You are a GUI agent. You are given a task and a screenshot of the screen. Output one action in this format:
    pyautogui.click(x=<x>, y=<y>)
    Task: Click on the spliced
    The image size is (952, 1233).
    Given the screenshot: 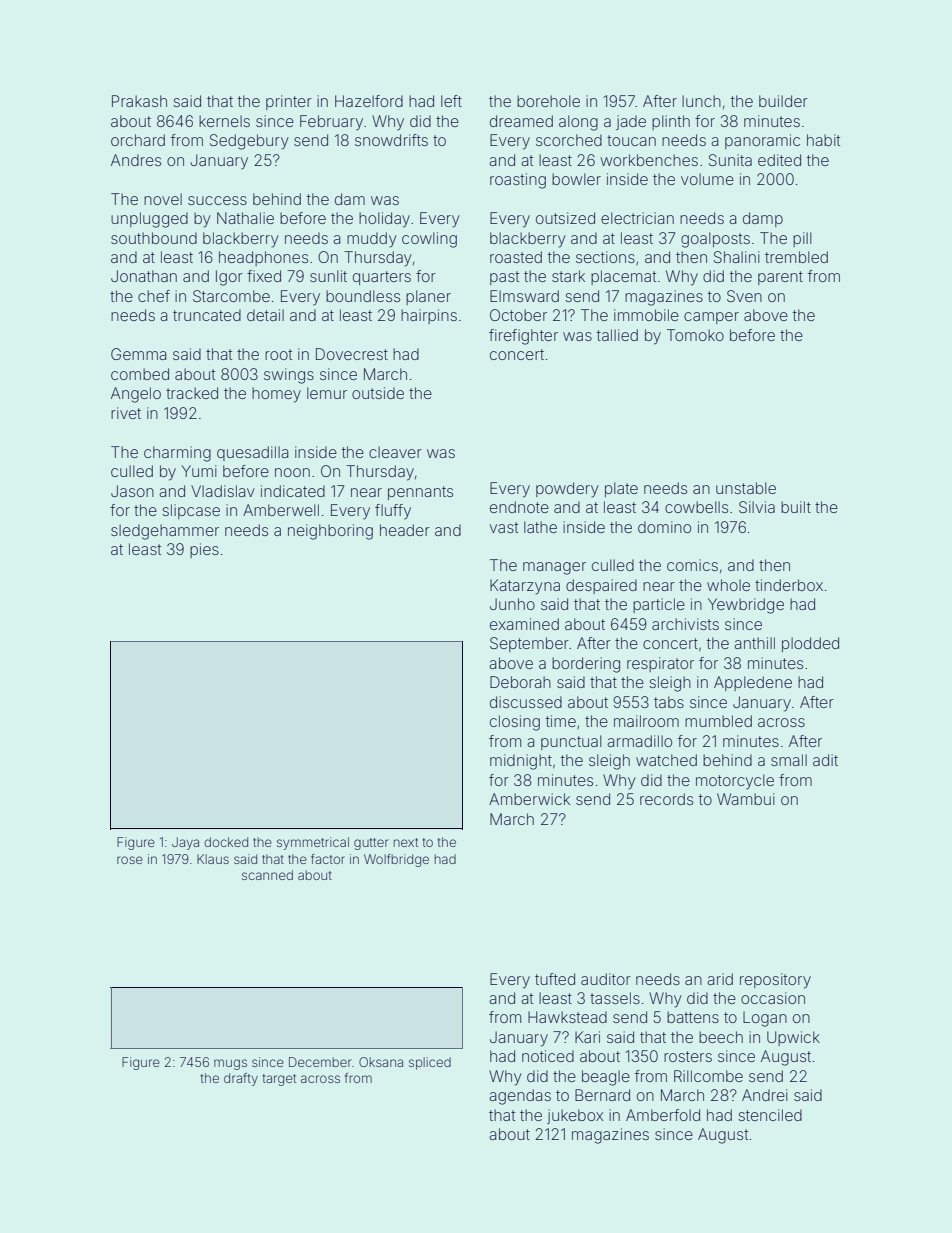 What is the action you would take?
    pyautogui.click(x=430, y=1063)
